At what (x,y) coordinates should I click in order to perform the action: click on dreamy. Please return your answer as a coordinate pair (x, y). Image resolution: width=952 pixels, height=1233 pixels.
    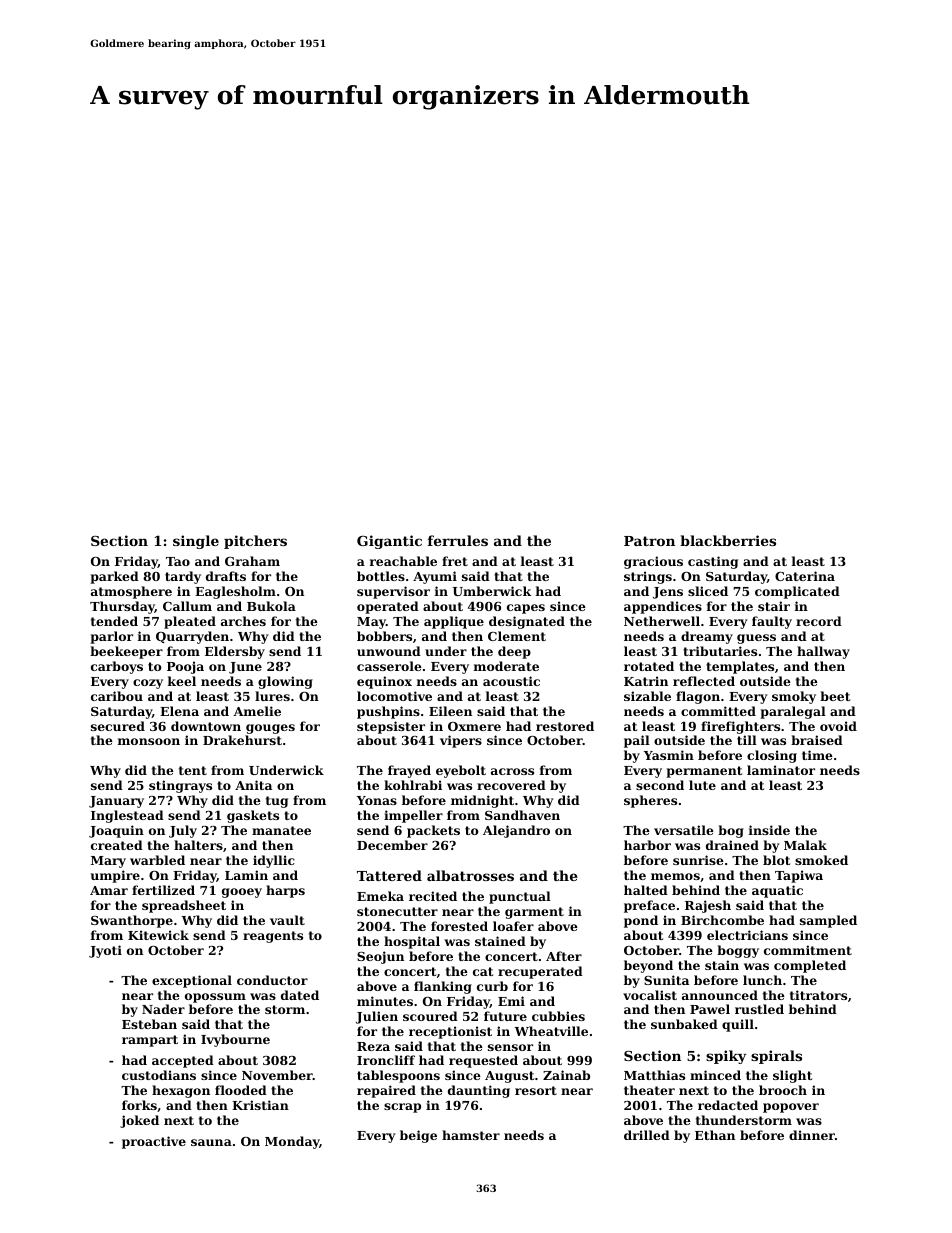
    Looking at the image, I should click on (707, 637).
